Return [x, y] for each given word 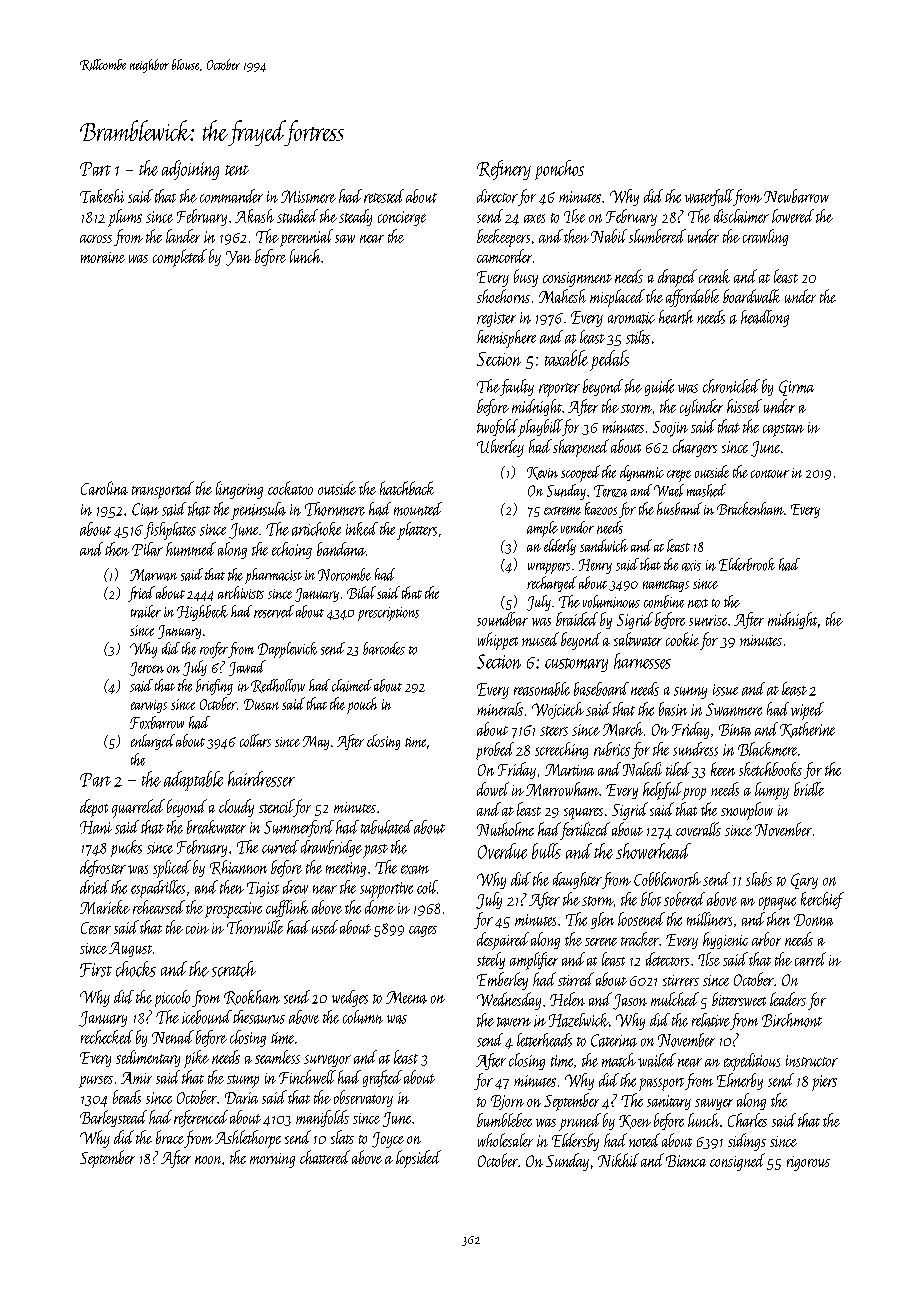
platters [417, 531]
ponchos [559, 170]
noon [208, 1160]
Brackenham [750, 508]
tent [237, 170]
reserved [274, 611]
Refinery [504, 170]
